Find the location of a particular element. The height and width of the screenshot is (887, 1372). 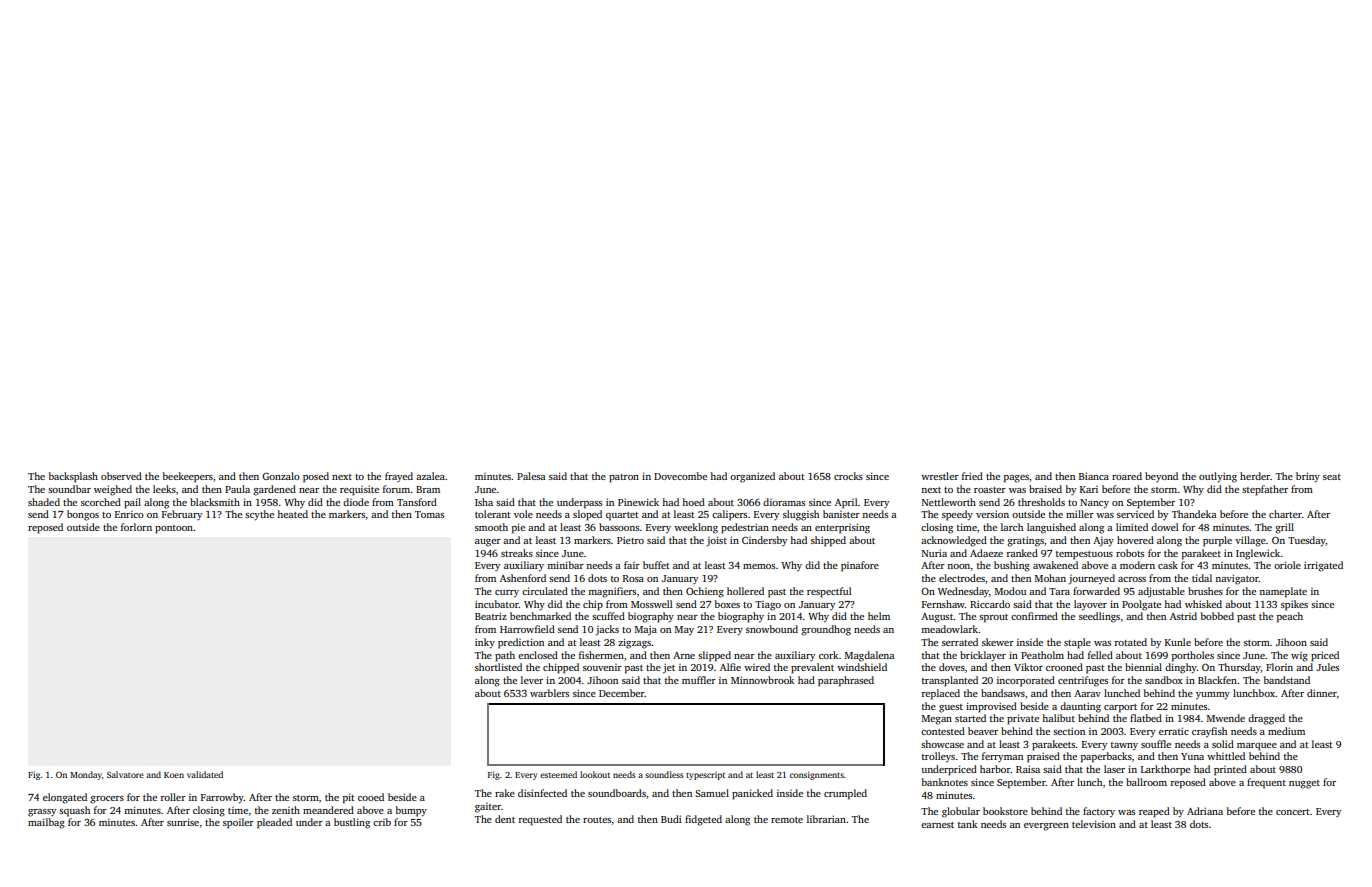

evergreen is located at coordinates (1046, 827).
